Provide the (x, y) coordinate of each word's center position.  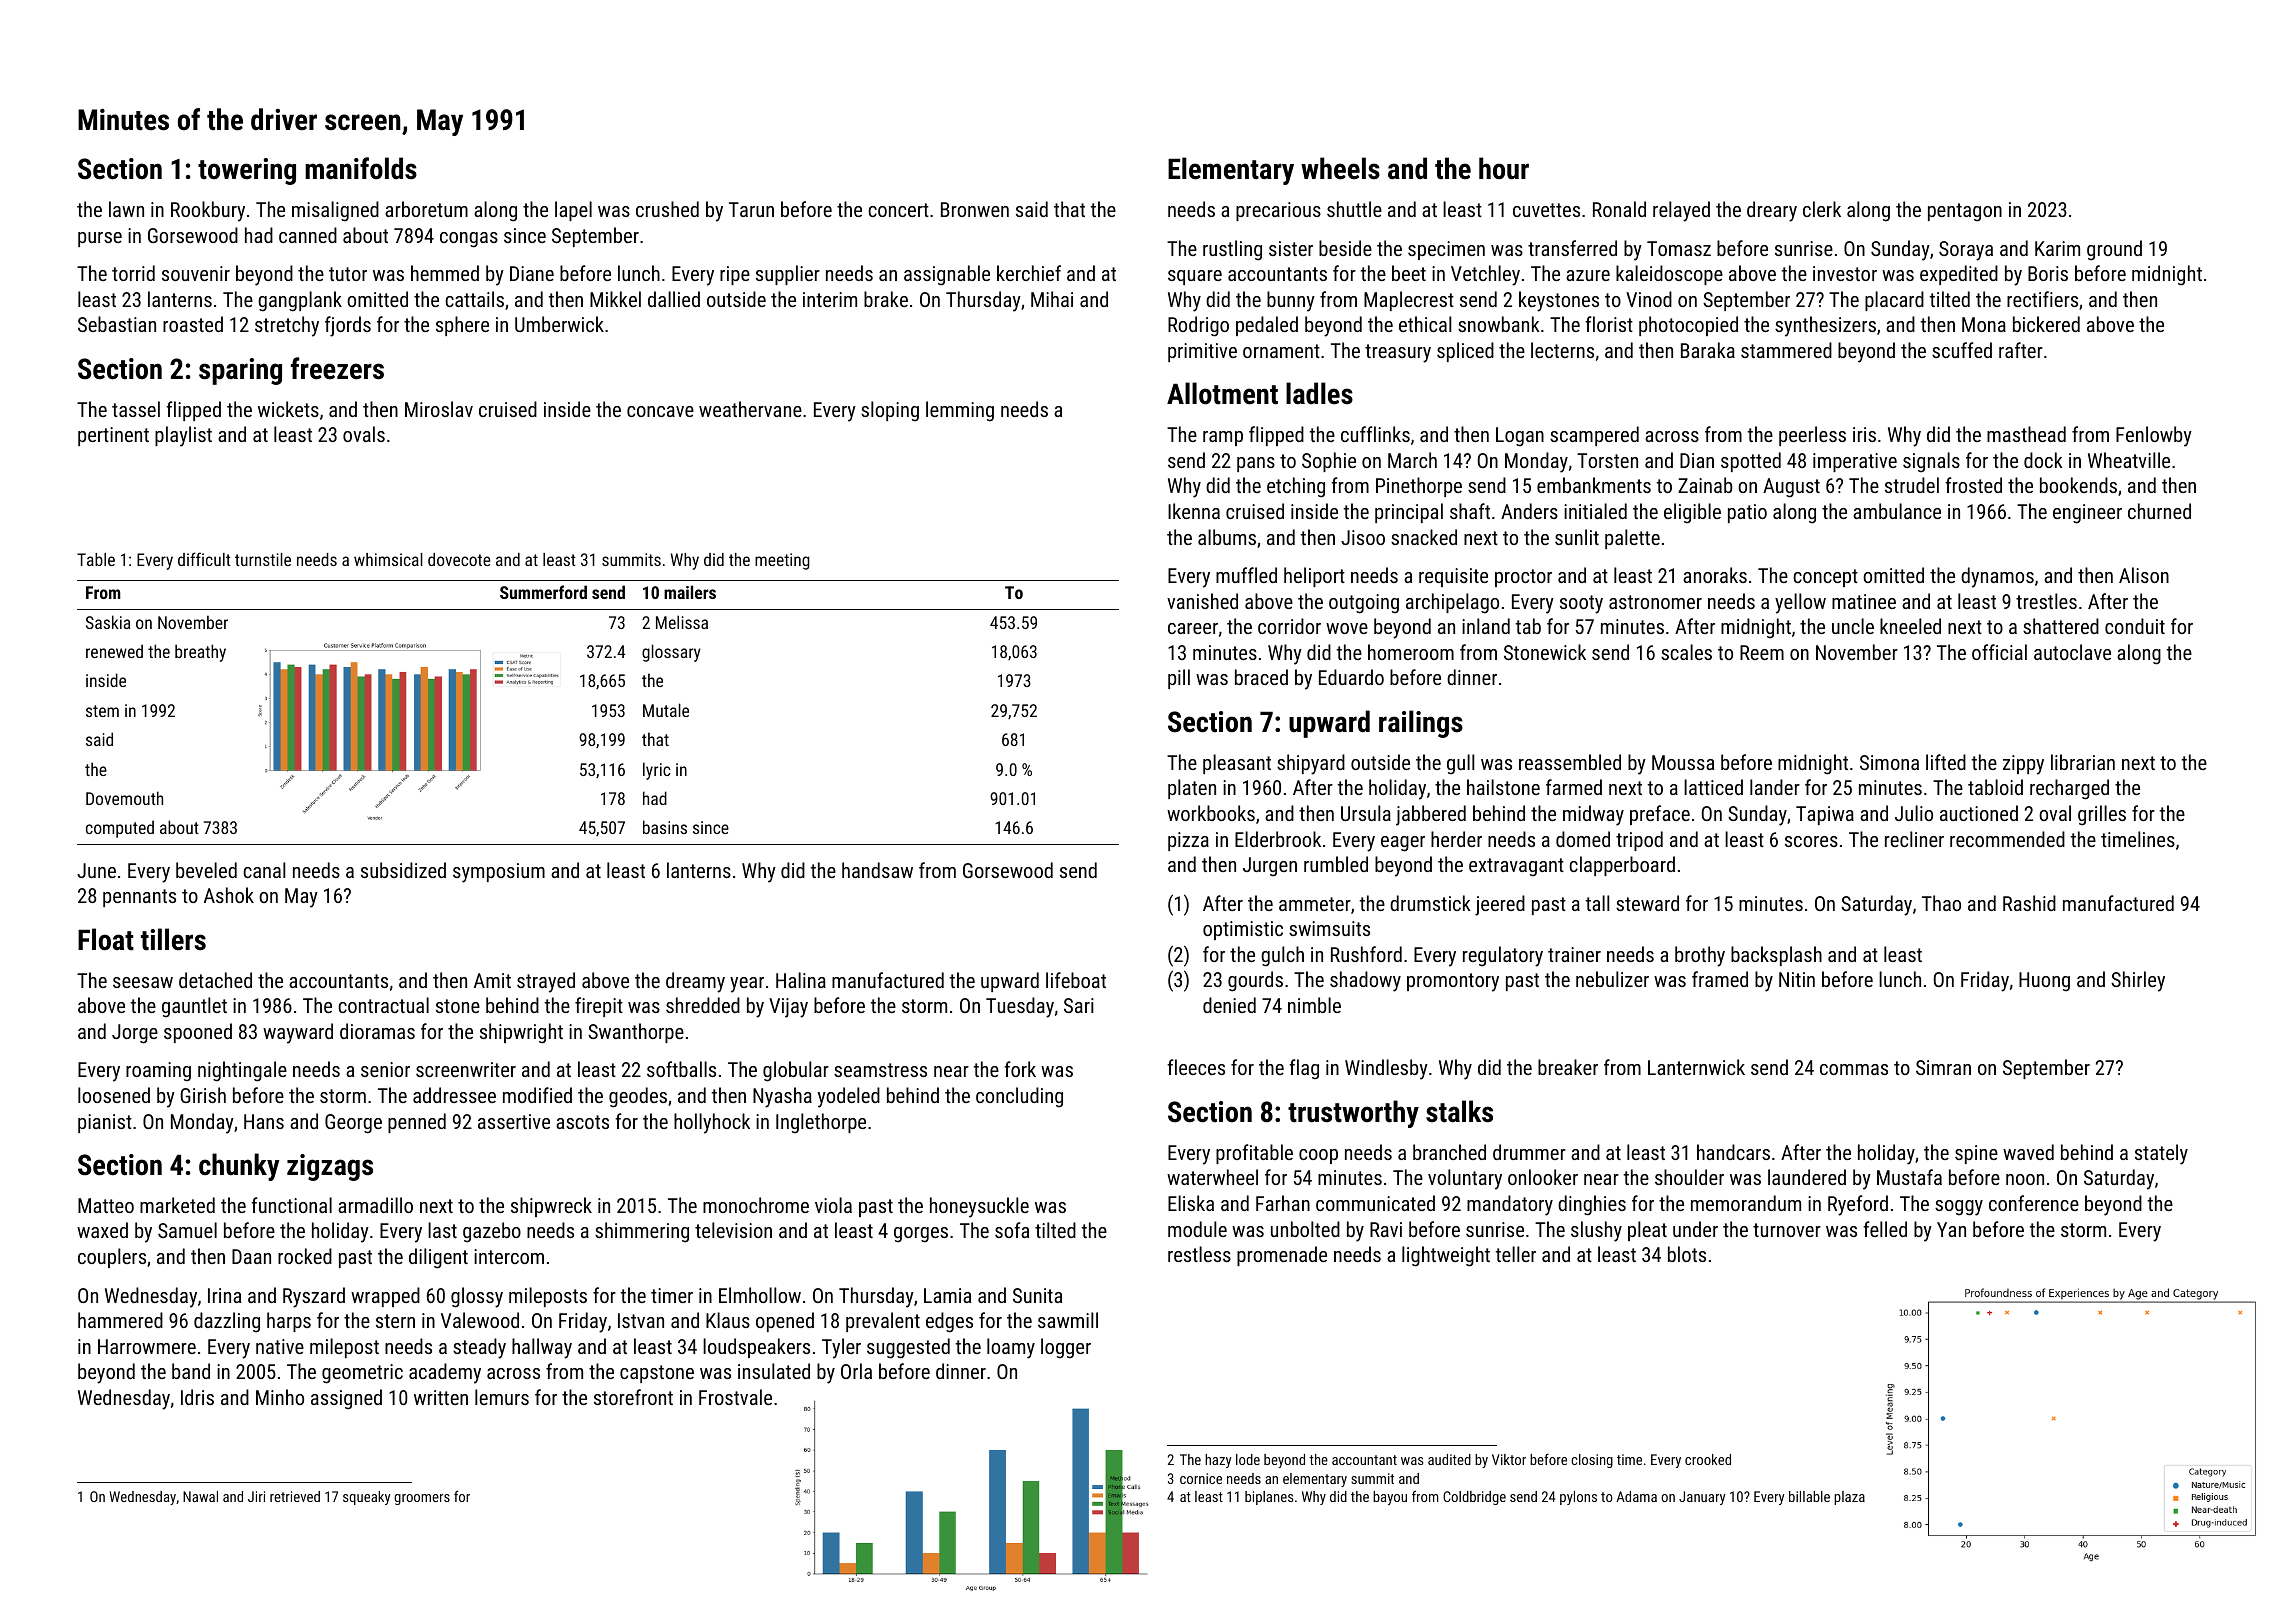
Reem (1762, 652)
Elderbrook (1278, 839)
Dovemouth (124, 798)
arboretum (426, 209)
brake (886, 299)
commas (1854, 1069)
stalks (1459, 1111)
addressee (454, 1095)
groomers (422, 1499)
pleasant (1237, 764)
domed (1583, 839)
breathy (200, 653)
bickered (2046, 324)
